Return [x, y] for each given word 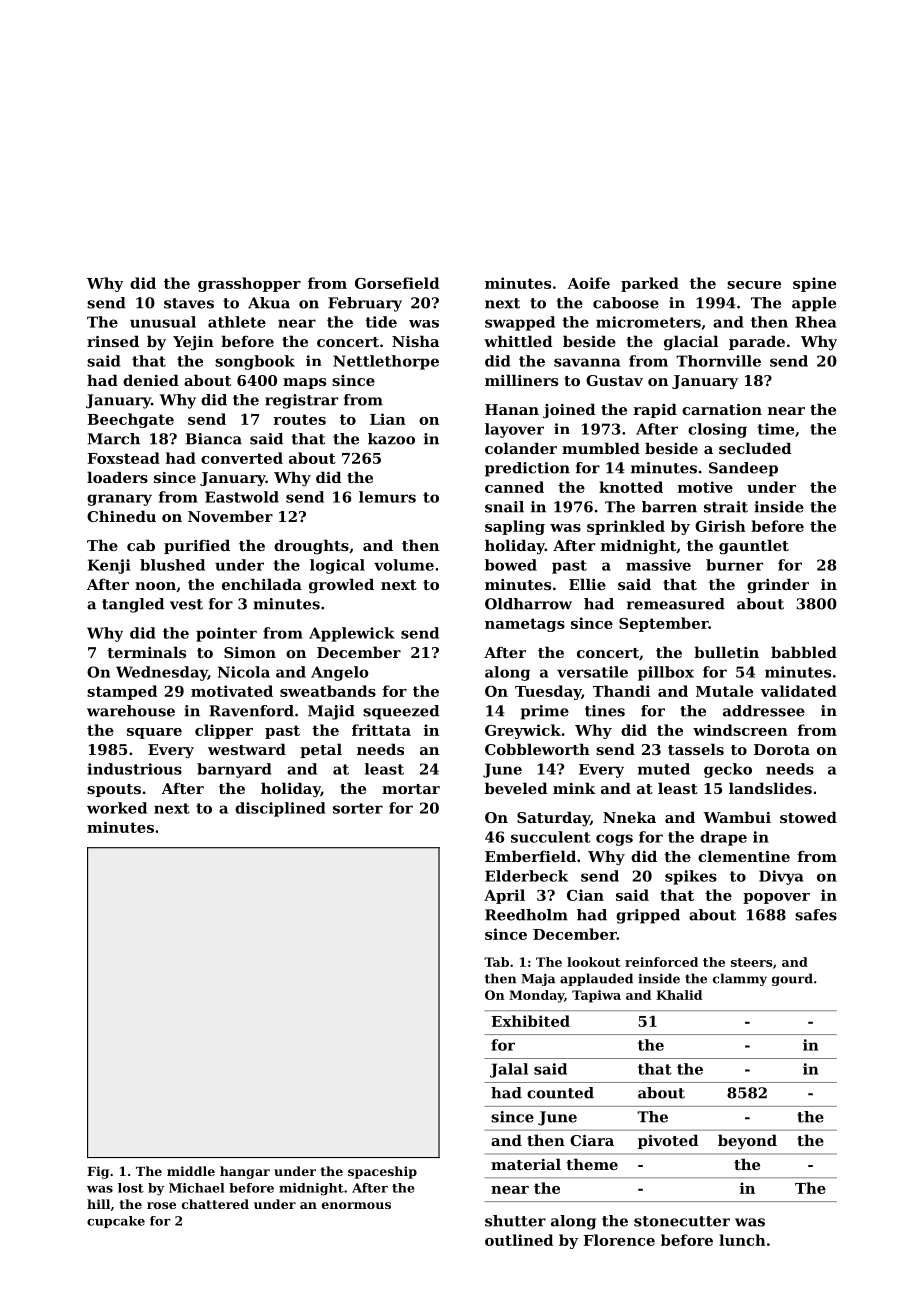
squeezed [401, 712]
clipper [224, 731]
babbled [804, 652]
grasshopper [249, 284]
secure [754, 285]
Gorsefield [397, 283]
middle [191, 1171]
